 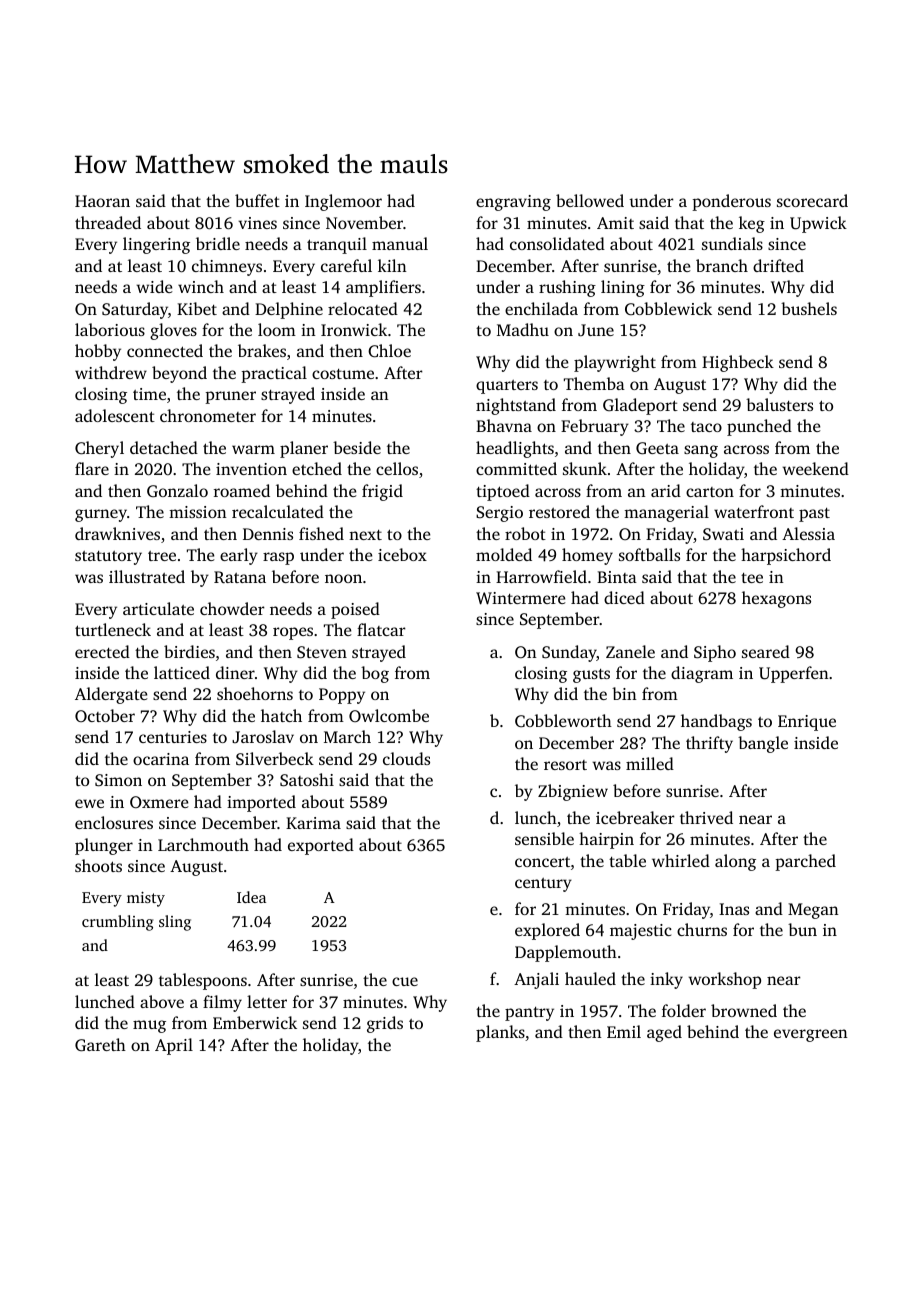 What do you see at coordinates (805, 862) in the screenshot?
I see `parched` at bounding box center [805, 862].
